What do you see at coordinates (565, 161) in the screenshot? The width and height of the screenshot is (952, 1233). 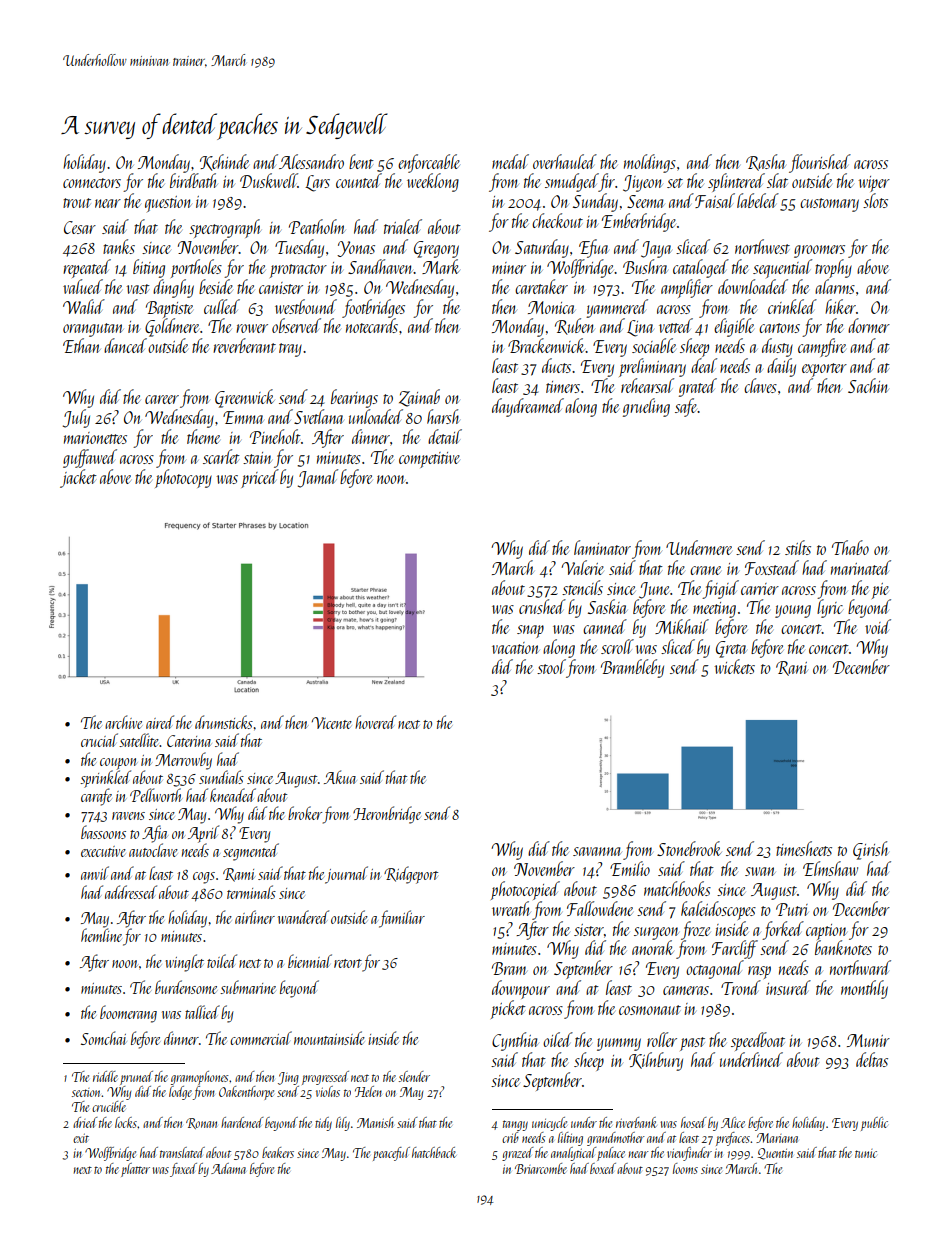 I see `overhauled` at bounding box center [565, 161].
